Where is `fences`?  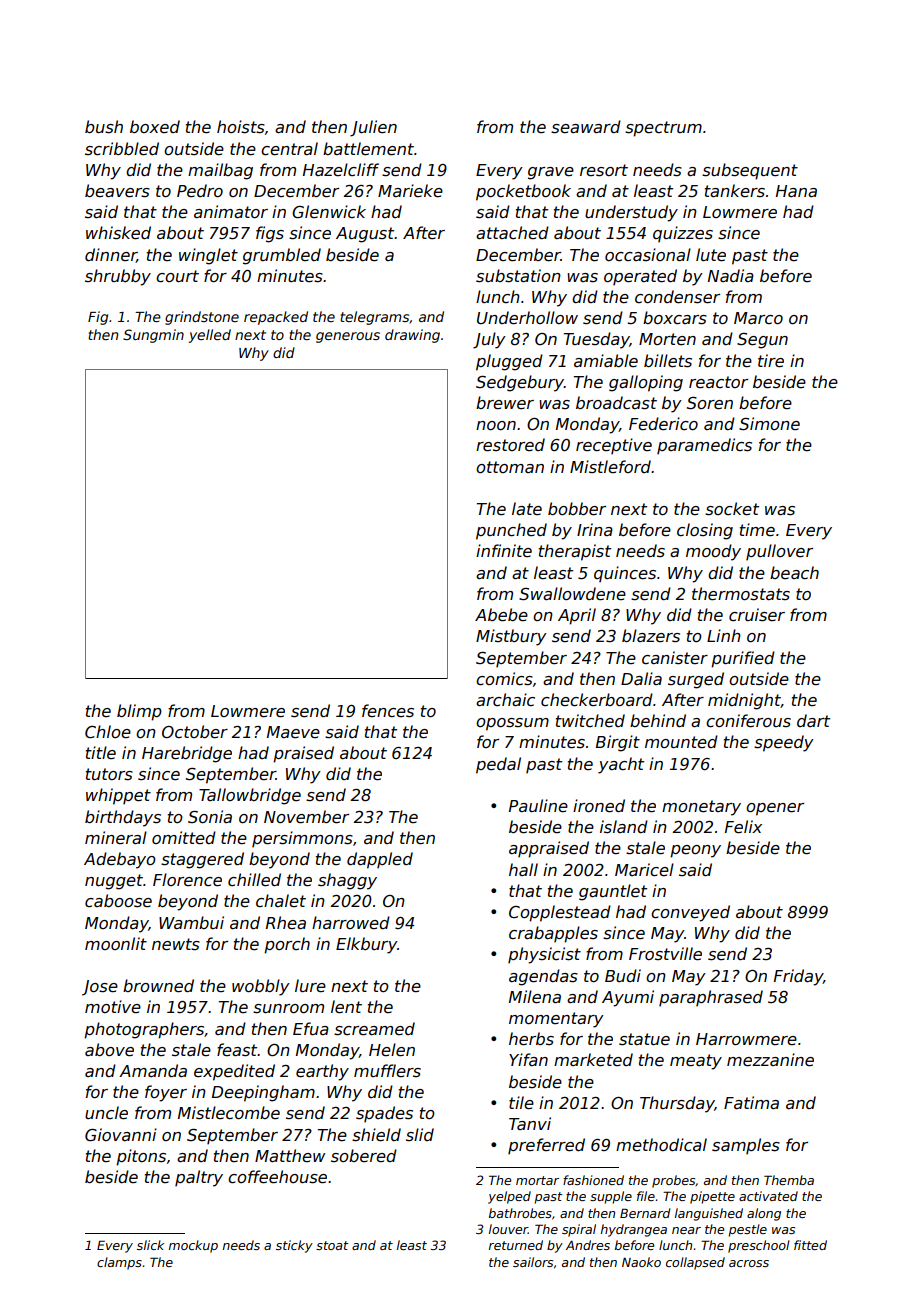
fences is located at coordinates (388, 711).
